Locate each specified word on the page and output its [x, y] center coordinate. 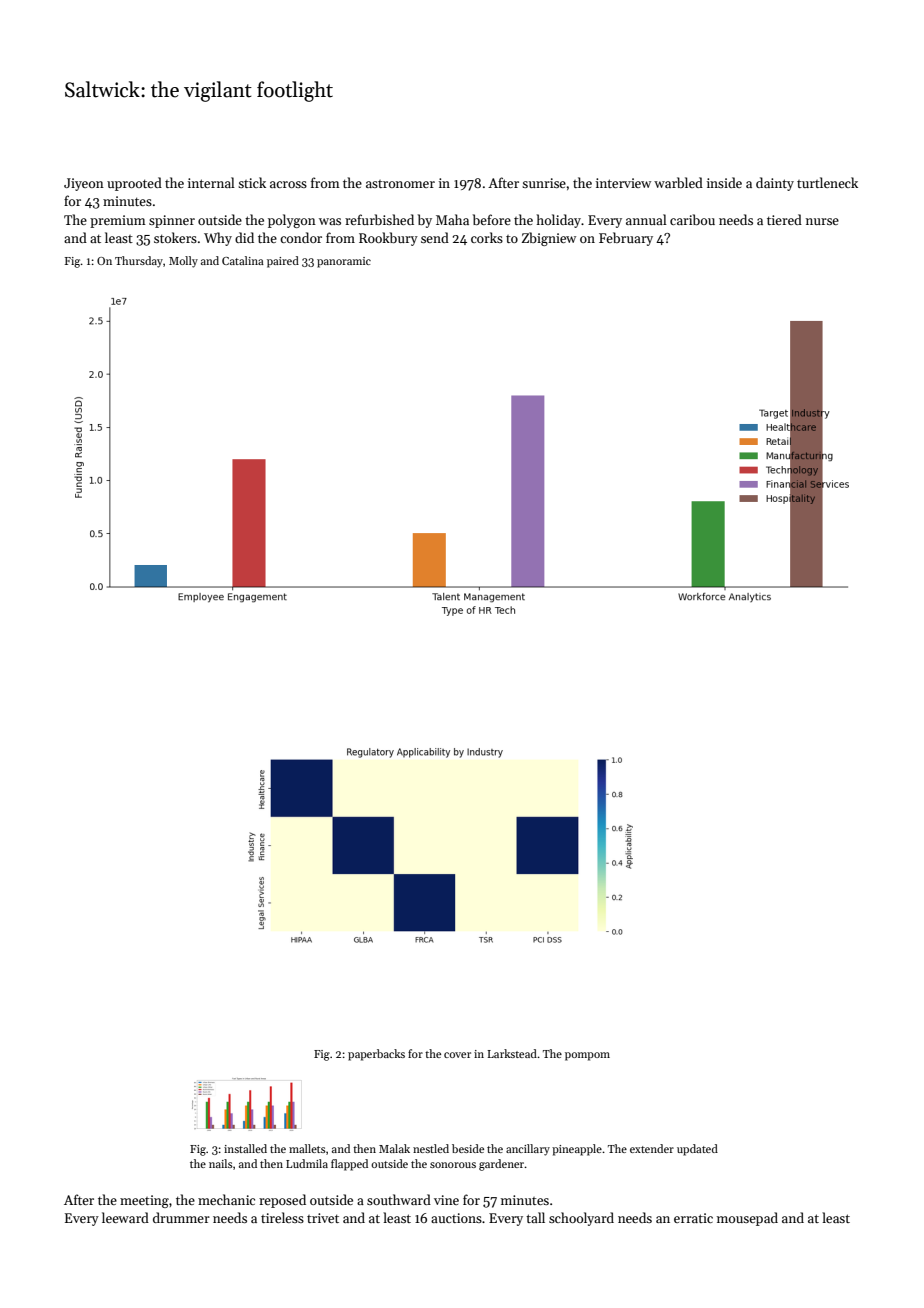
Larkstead [512, 1053]
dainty [775, 184]
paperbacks [376, 1055]
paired [283, 262]
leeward [125, 1217]
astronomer [400, 184]
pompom [587, 1056]
